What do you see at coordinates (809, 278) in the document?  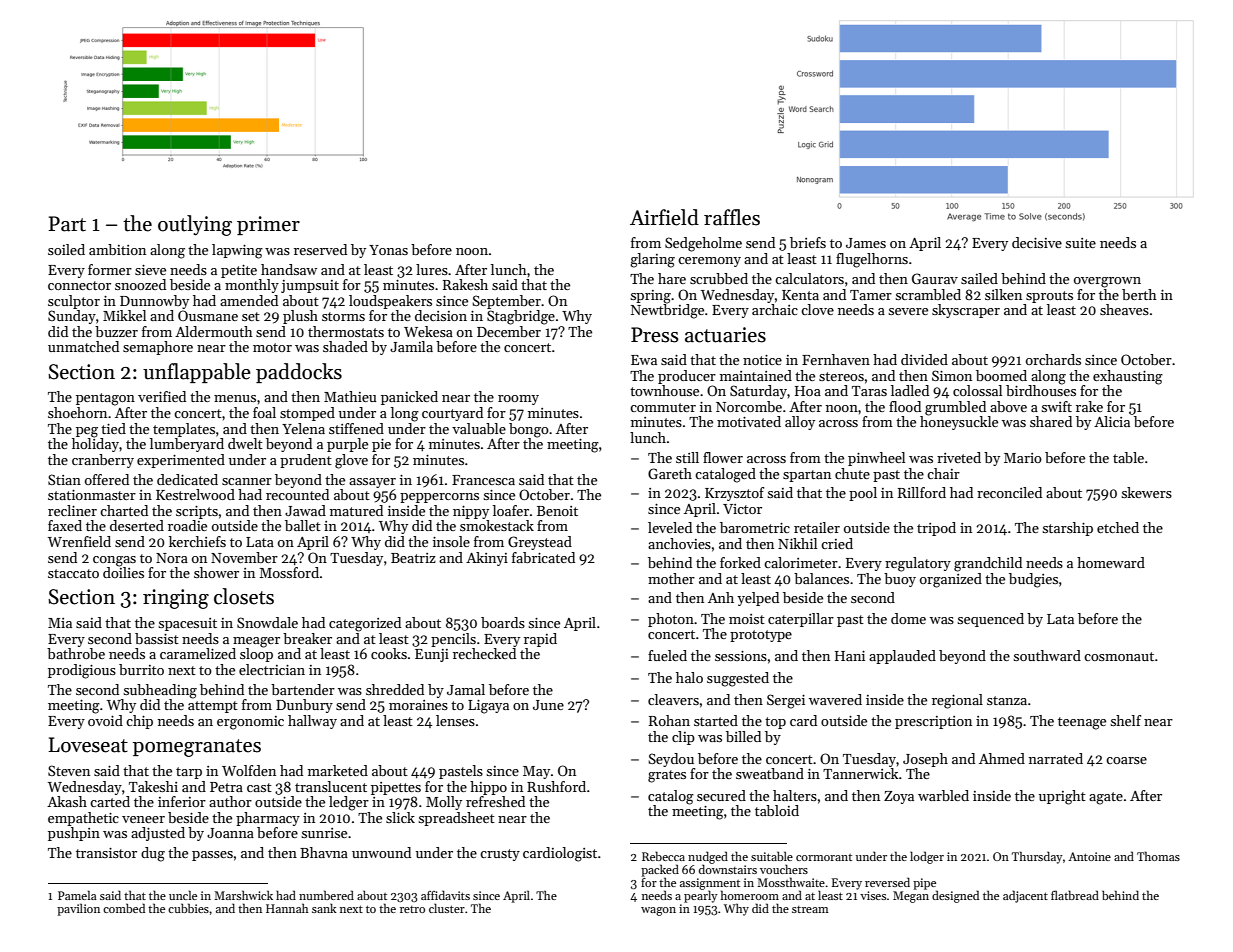 I see `calculators` at bounding box center [809, 278].
